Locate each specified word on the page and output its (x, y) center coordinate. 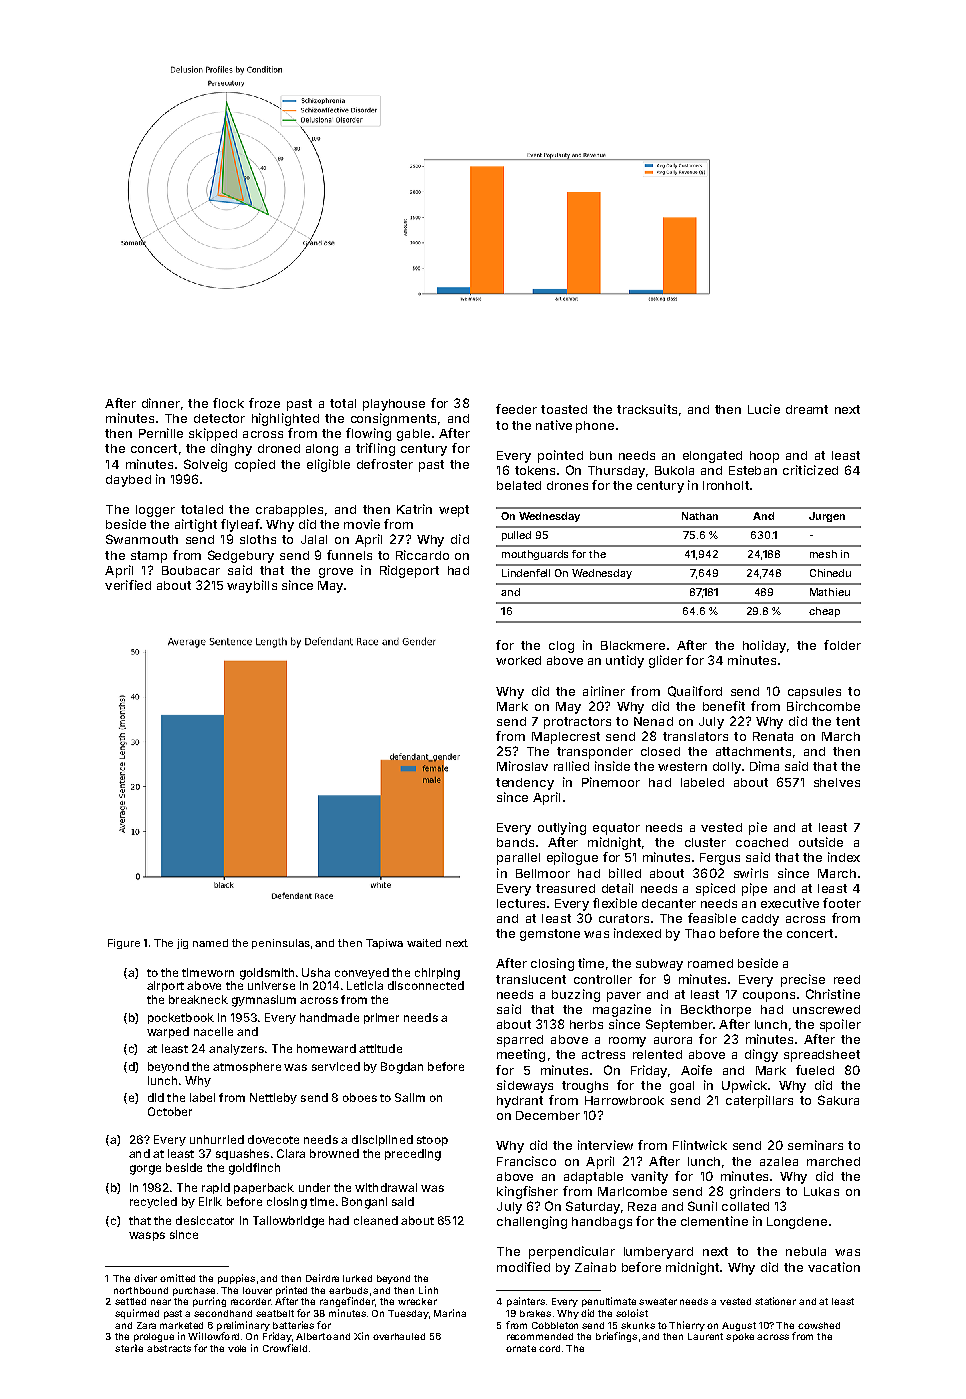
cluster (705, 842)
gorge (145, 1170)
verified (128, 585)
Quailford (695, 691)
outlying (562, 828)
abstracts (169, 1348)
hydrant (520, 1102)
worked (518, 660)
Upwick (744, 1086)
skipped (213, 434)
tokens (535, 470)
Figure (124, 944)
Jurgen (827, 517)
